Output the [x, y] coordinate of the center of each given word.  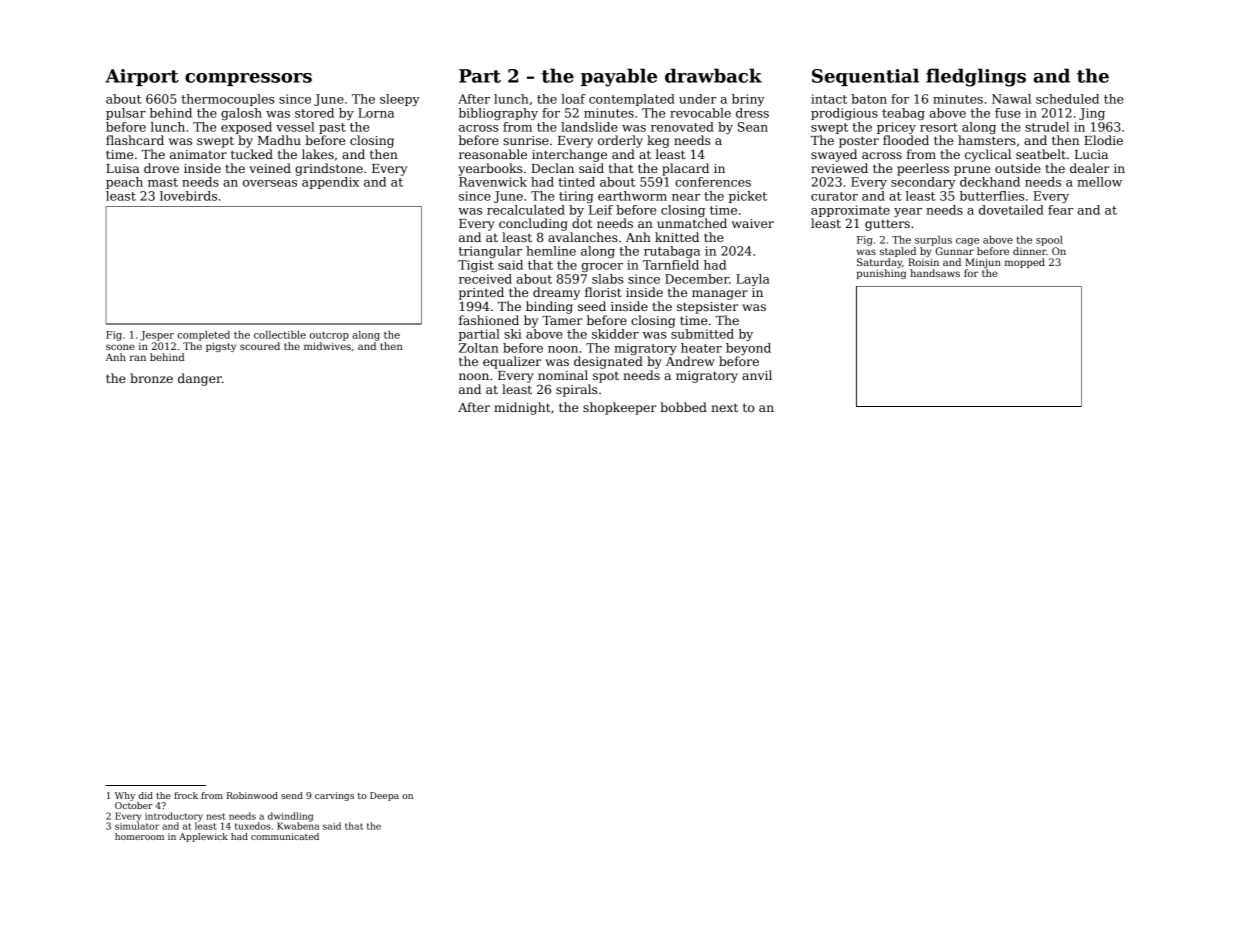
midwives [327, 346]
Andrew [690, 361]
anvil [757, 375]
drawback [713, 75]
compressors [248, 79]
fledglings [976, 77]
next [724, 407]
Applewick [203, 837]
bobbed [683, 407]
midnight [522, 408]
